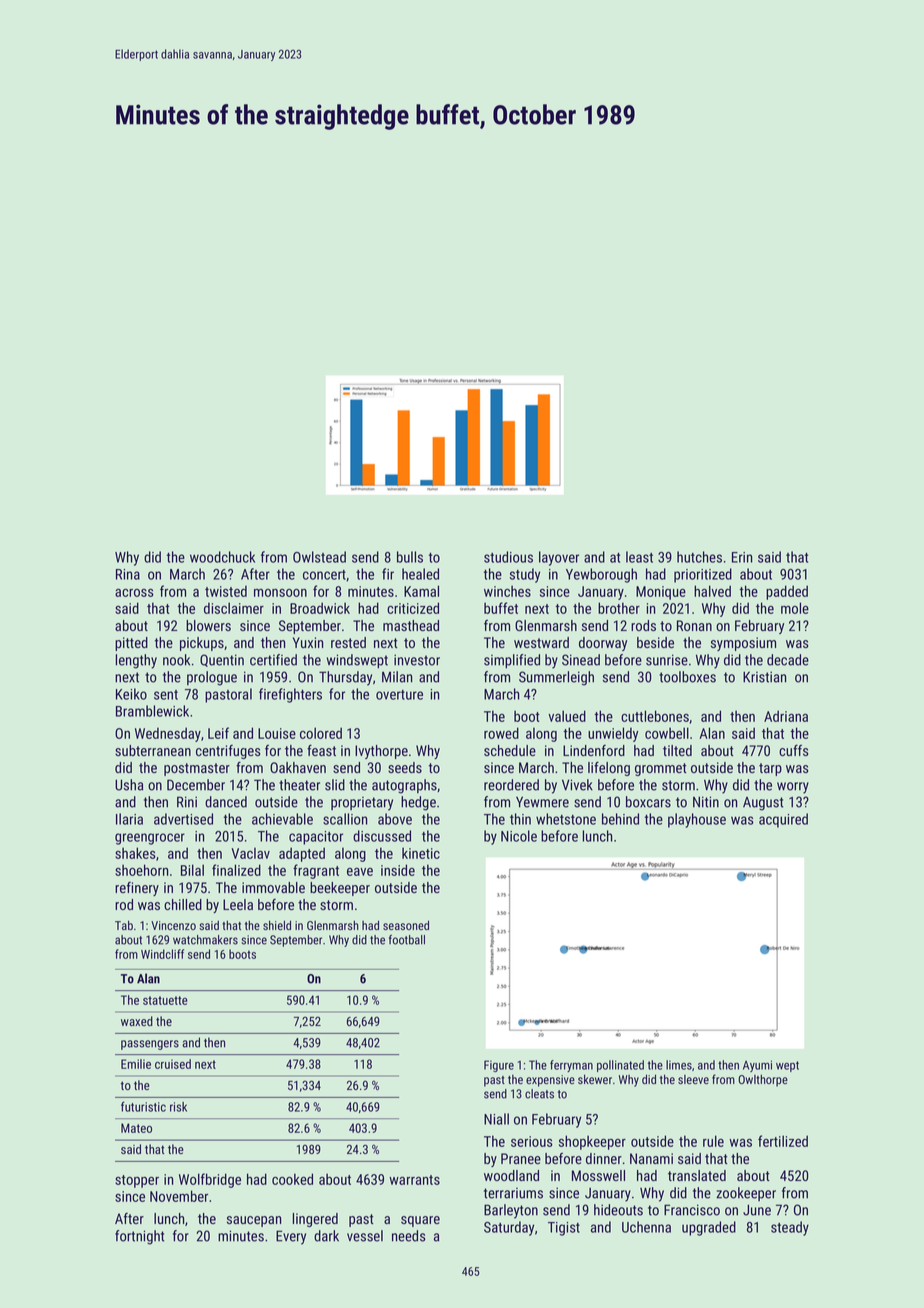 This screenshot has width=924, height=1308. I want to click on ferryman, so click(571, 1066).
